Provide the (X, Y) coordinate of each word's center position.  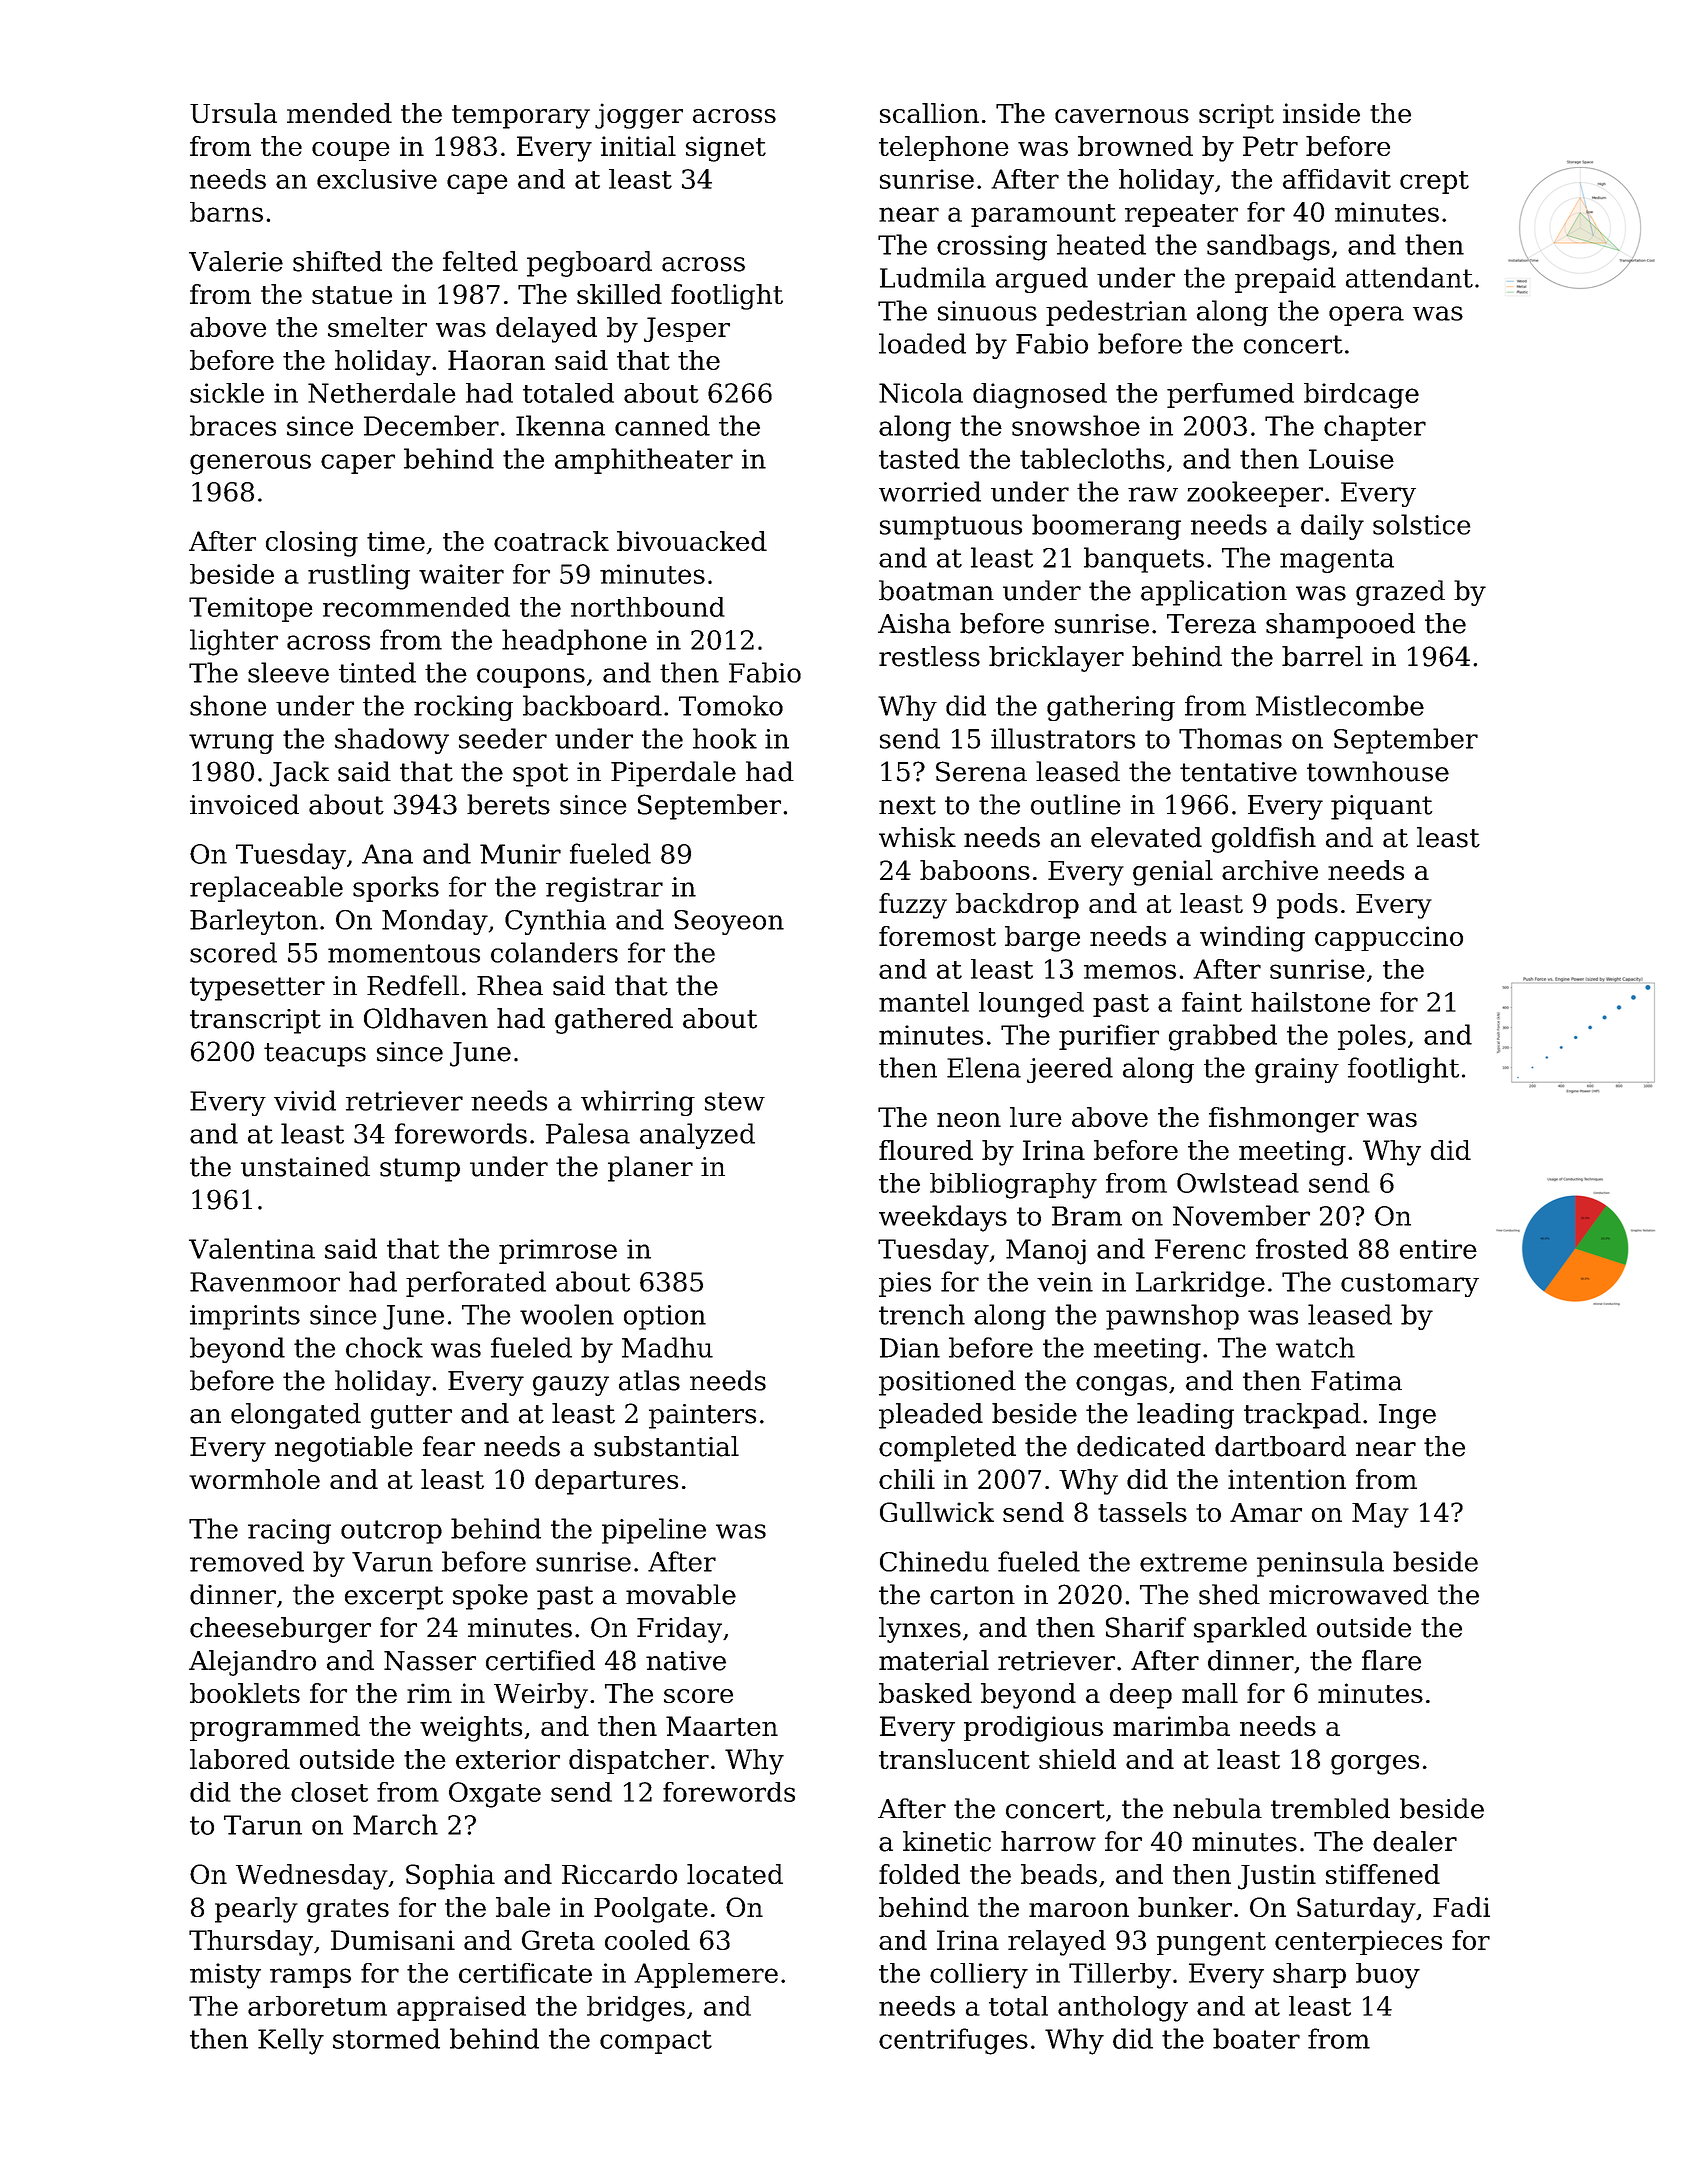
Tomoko (731, 705)
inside (1321, 113)
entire (1438, 1249)
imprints (245, 1317)
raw (1153, 494)
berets (508, 804)
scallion (929, 113)
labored (240, 1759)
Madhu (667, 1347)
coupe (351, 151)
